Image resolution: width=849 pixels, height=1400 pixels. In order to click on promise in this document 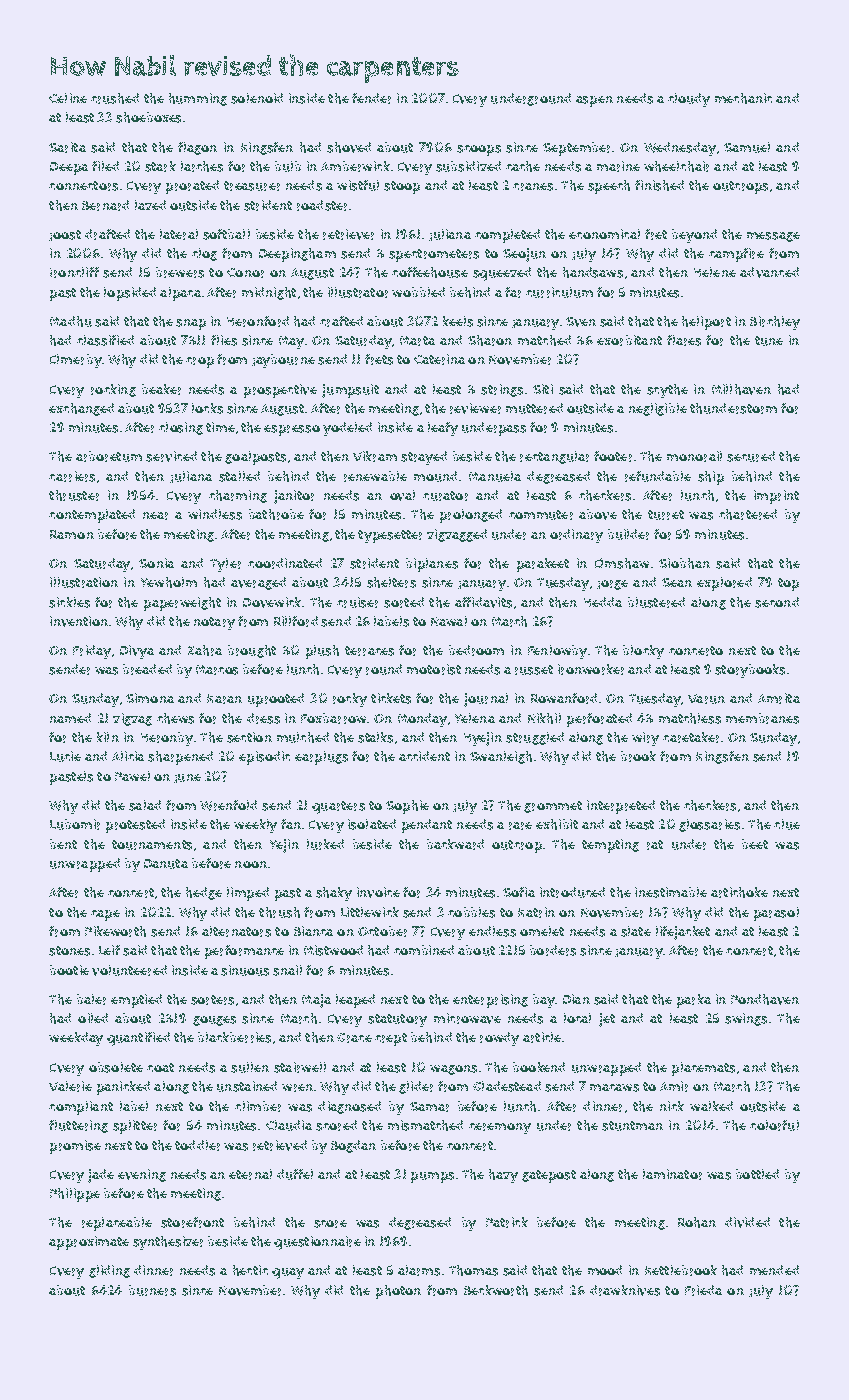, I will do `click(75, 1147)`.
